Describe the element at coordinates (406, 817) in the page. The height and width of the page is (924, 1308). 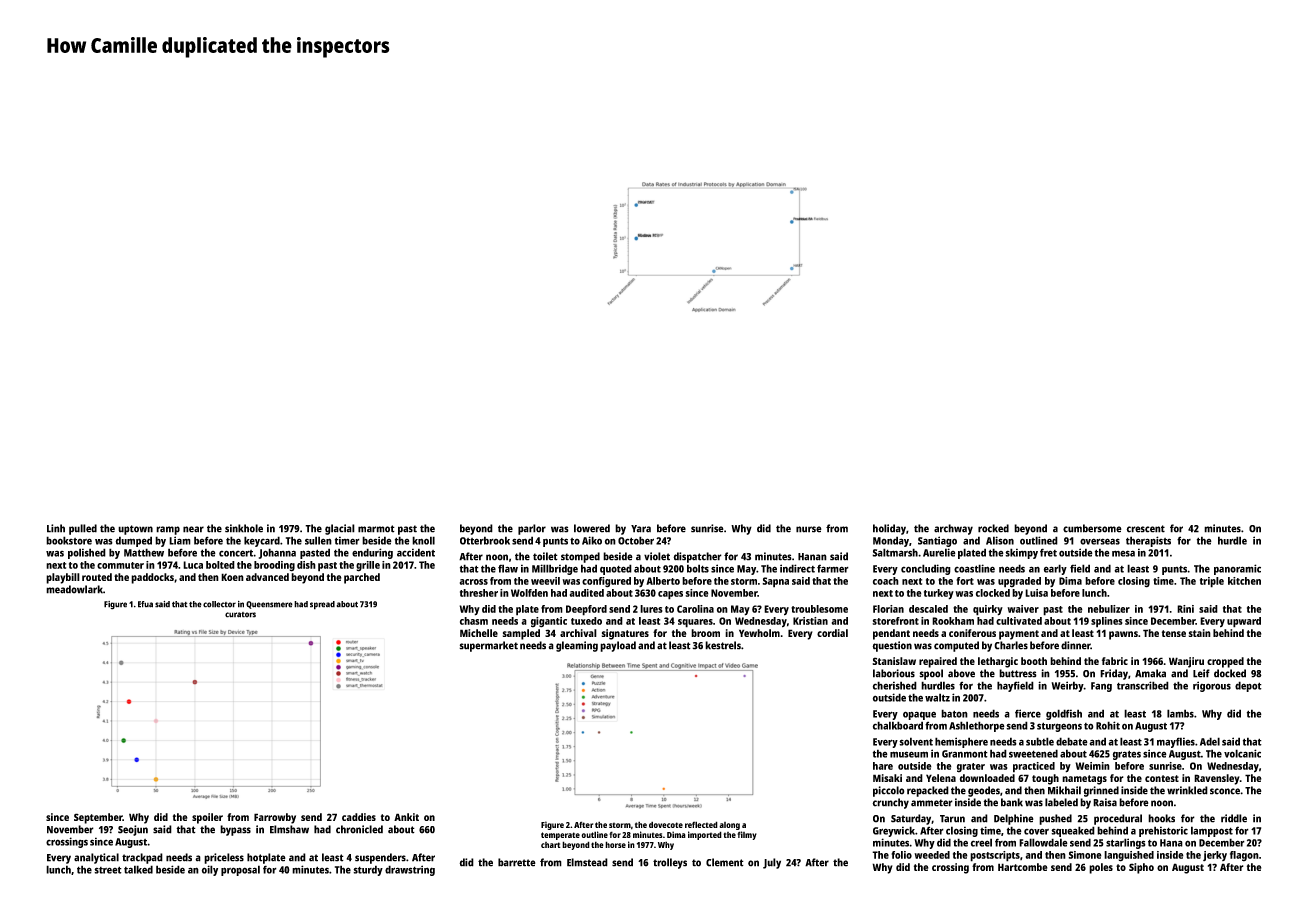
I see `Ankit` at that location.
